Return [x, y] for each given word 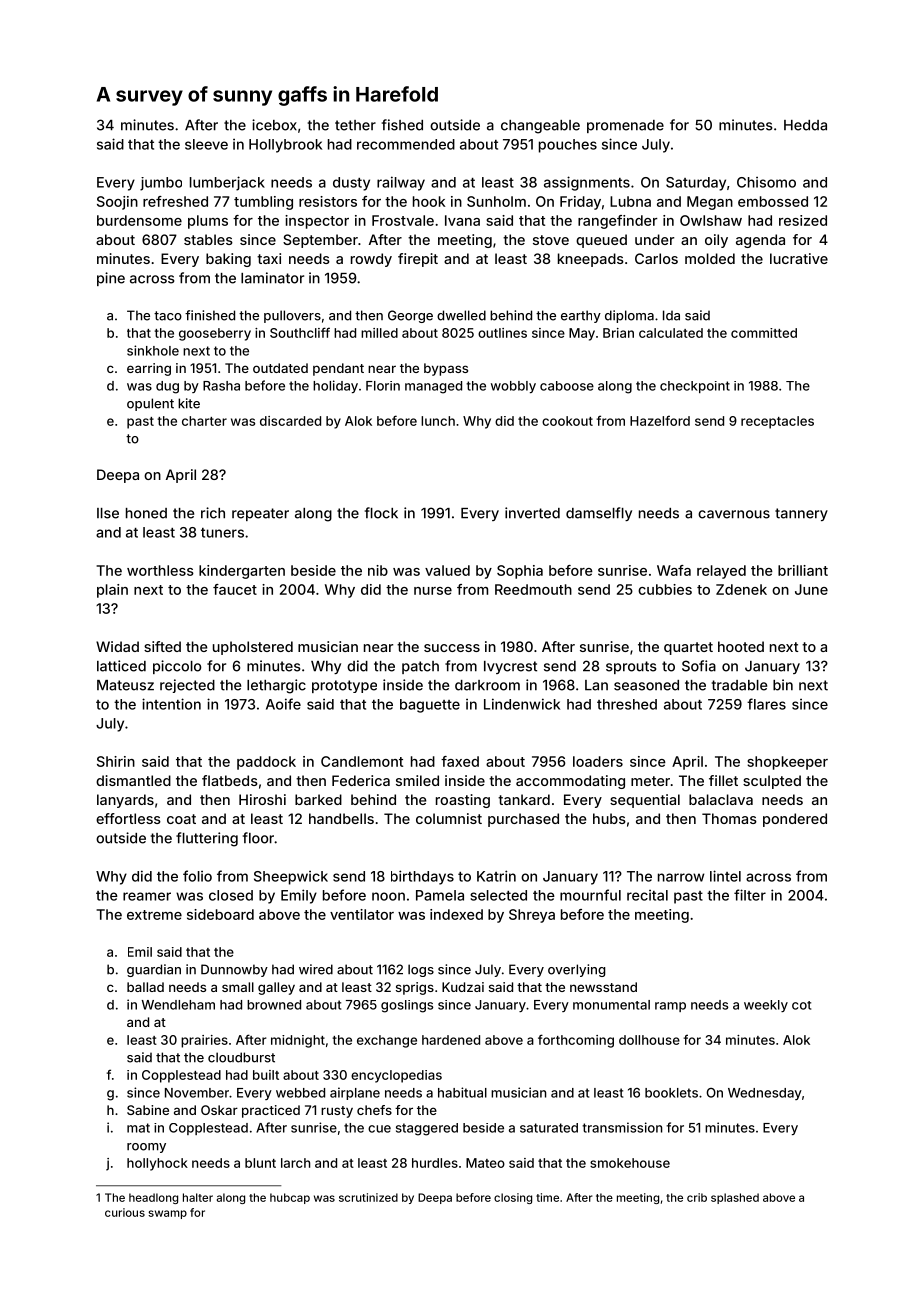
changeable [540, 127]
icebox [274, 125]
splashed [735, 1198]
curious [125, 1212]
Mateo [485, 1163]
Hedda [805, 125]
